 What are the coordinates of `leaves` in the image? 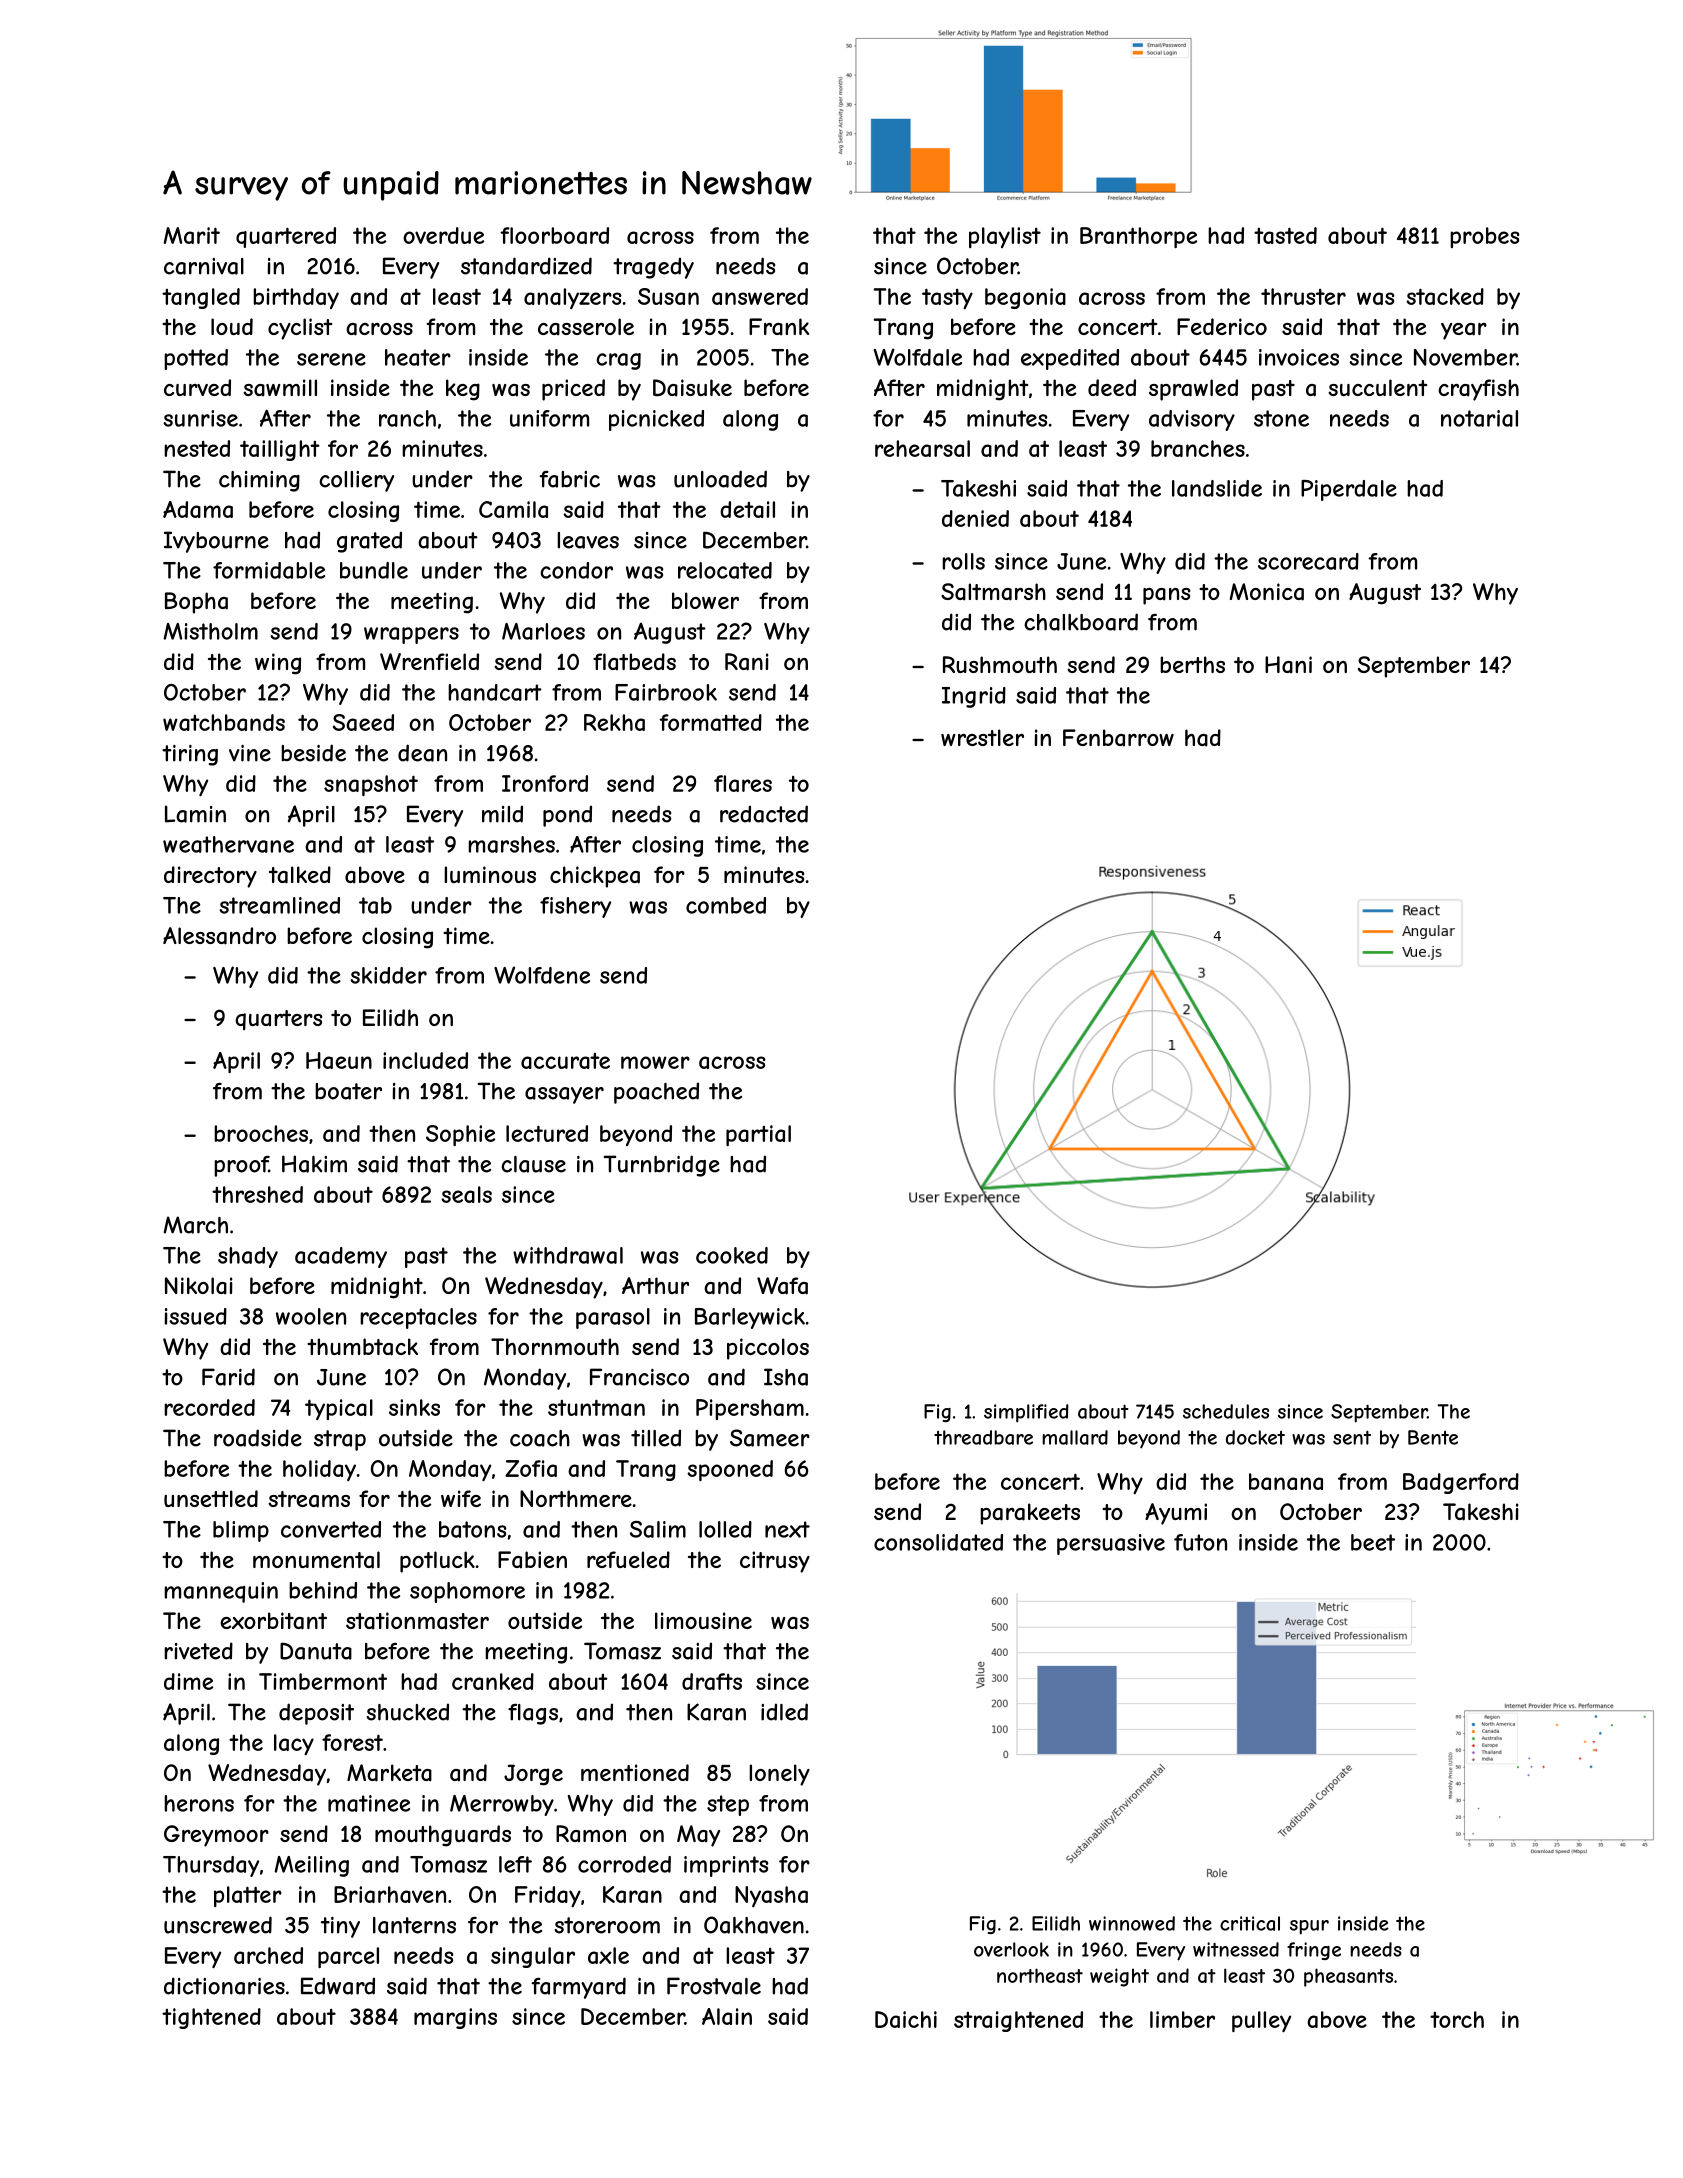 It's located at (588, 540).
